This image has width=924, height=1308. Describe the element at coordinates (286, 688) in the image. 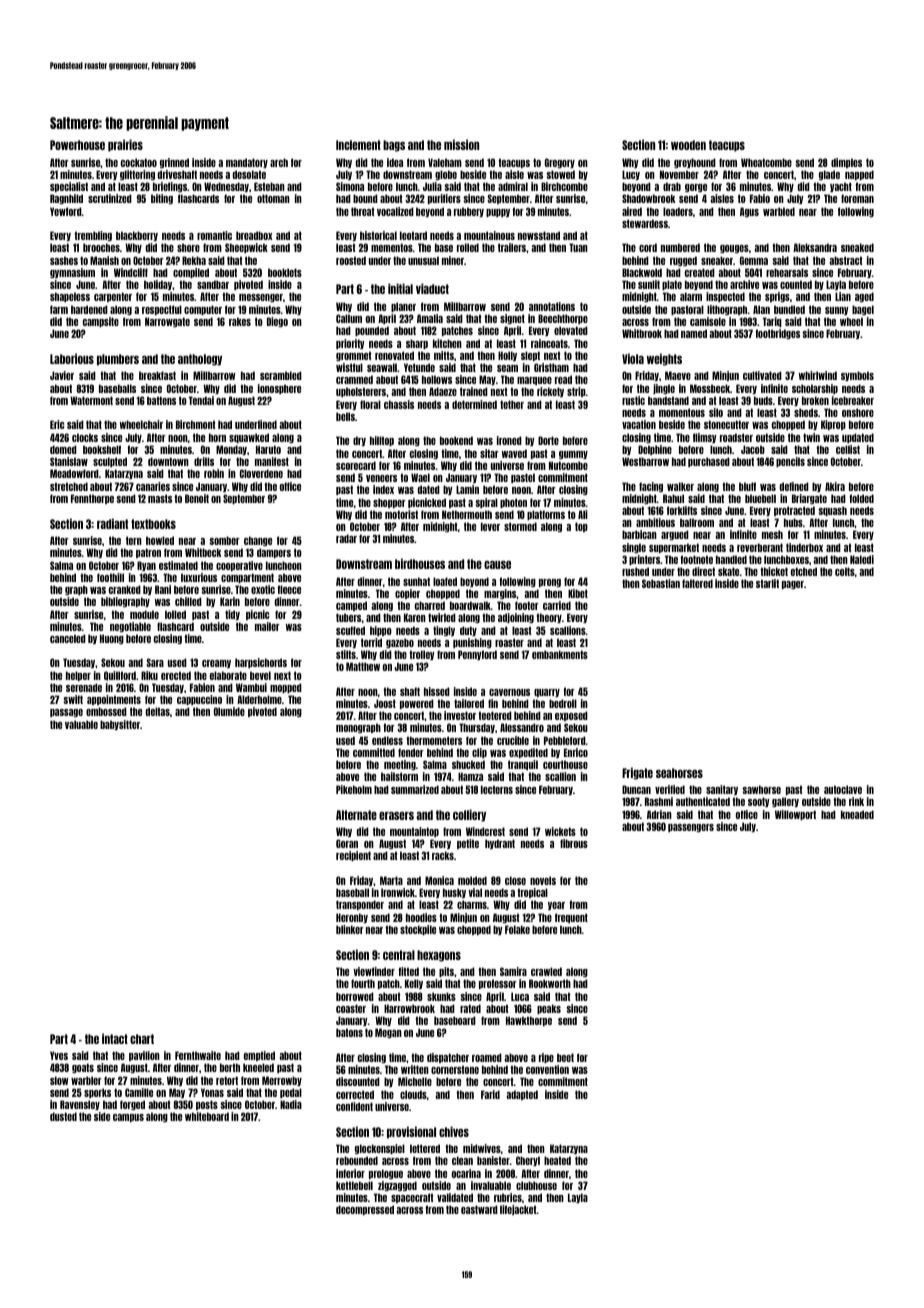

I see `mopped` at that location.
